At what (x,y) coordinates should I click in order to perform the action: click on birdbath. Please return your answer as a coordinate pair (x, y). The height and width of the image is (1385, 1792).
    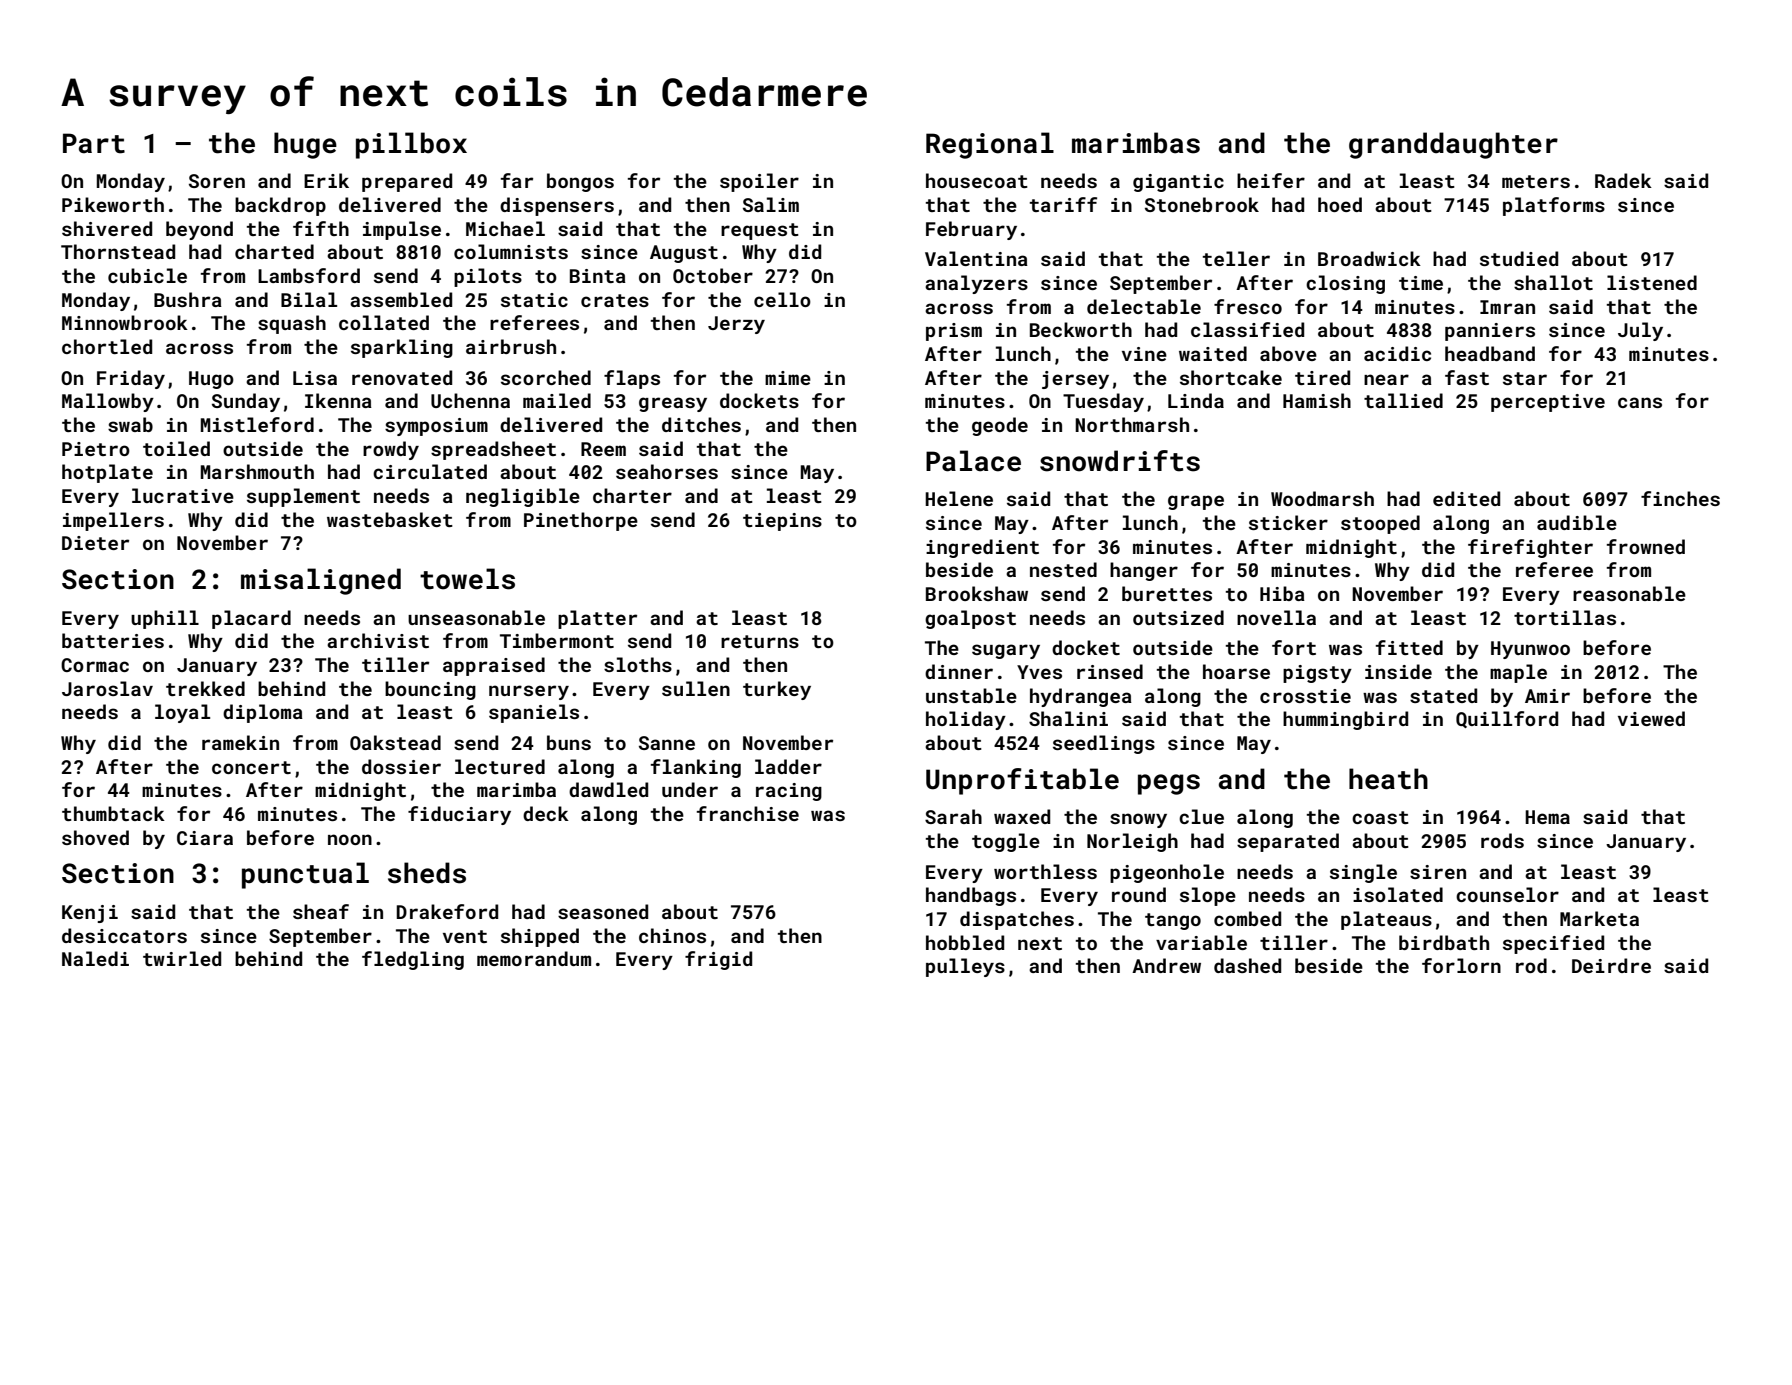
    Looking at the image, I should click on (1444, 942).
